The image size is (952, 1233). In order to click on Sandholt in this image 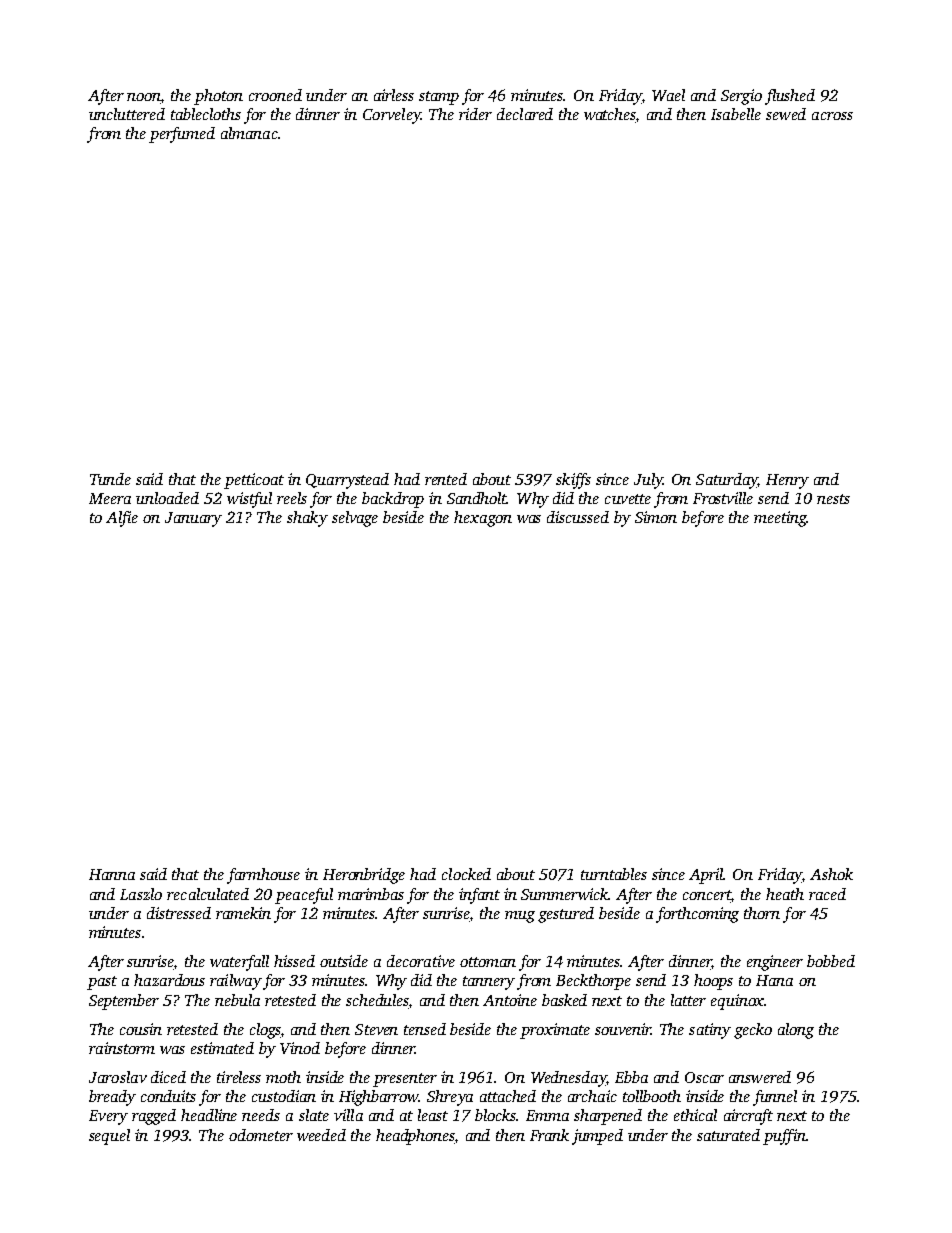, I will do `click(477, 498)`.
